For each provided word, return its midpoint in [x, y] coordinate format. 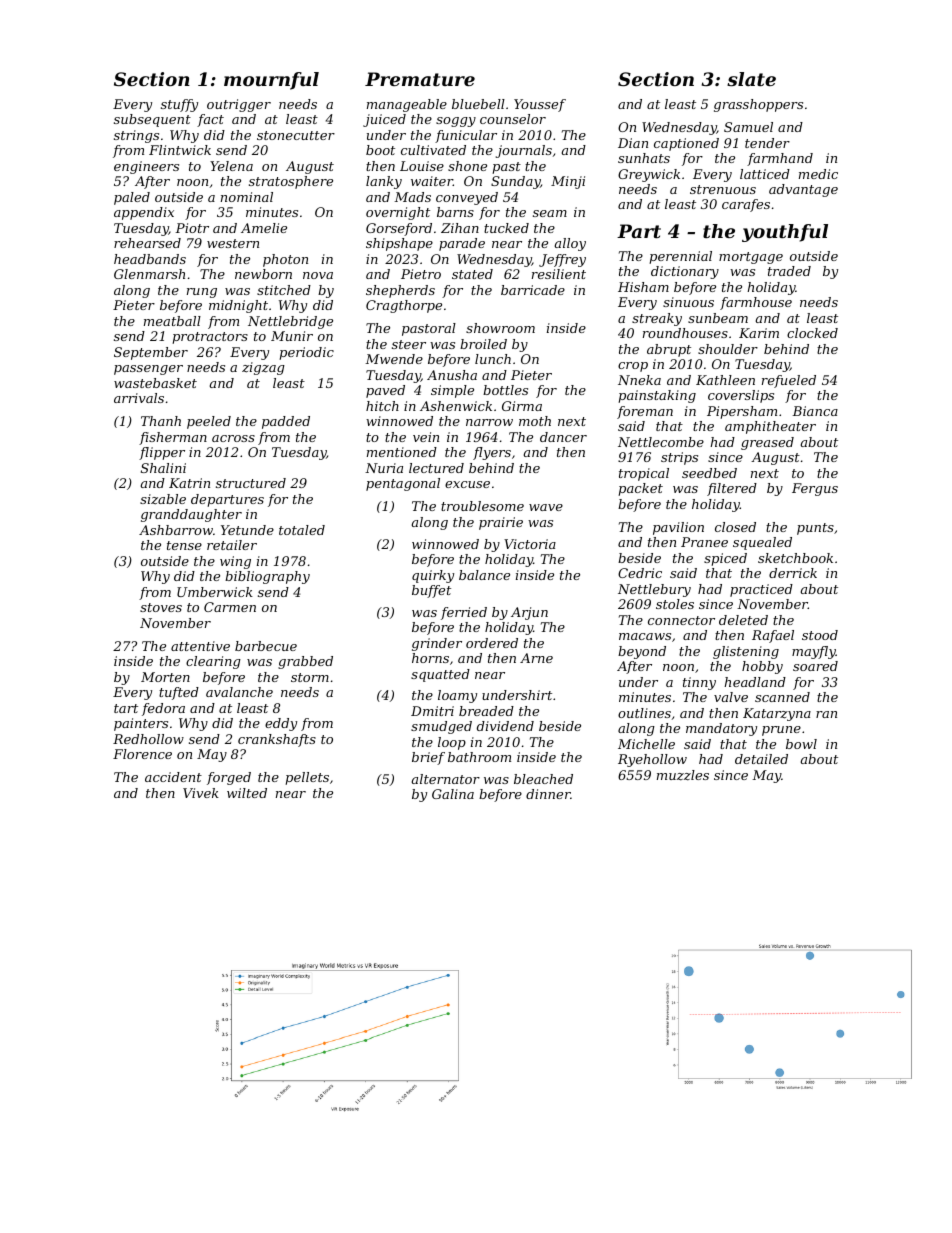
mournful [271, 81]
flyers [492, 453]
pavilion [678, 528]
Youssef [540, 105]
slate [751, 79]
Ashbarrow [176, 530]
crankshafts [277, 740]
